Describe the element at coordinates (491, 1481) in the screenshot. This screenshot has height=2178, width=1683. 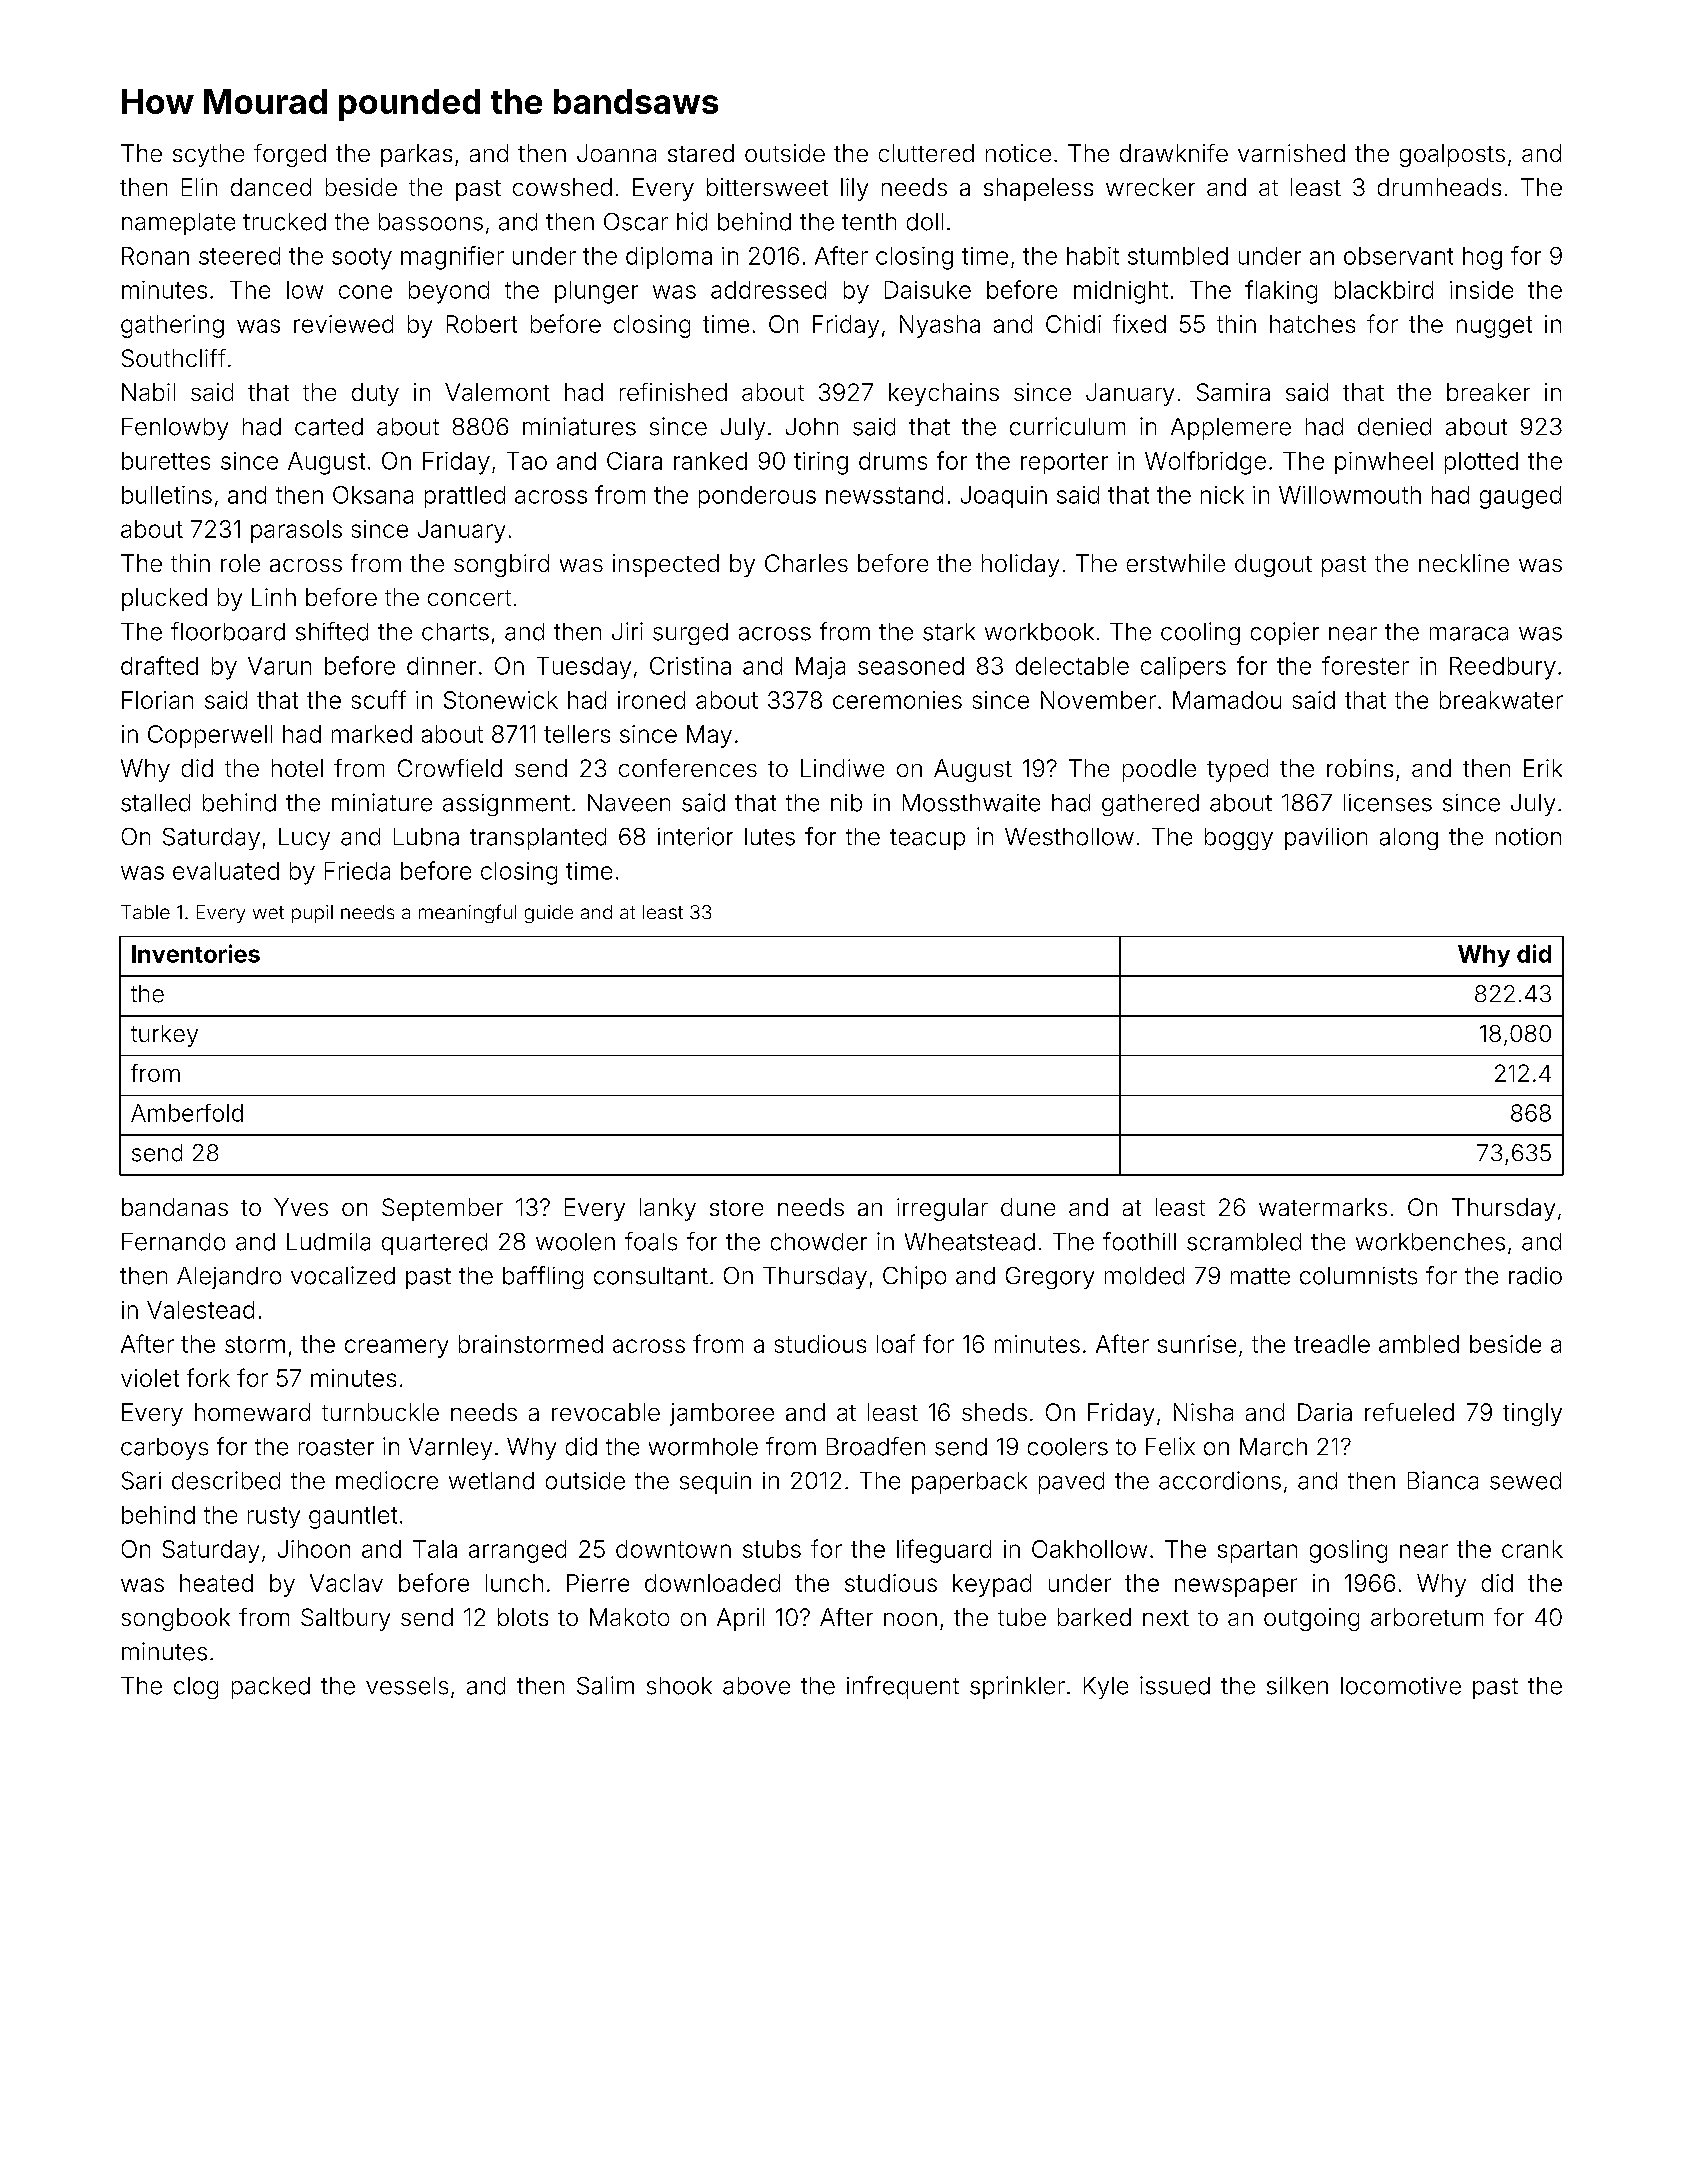
I see `wetland` at that location.
